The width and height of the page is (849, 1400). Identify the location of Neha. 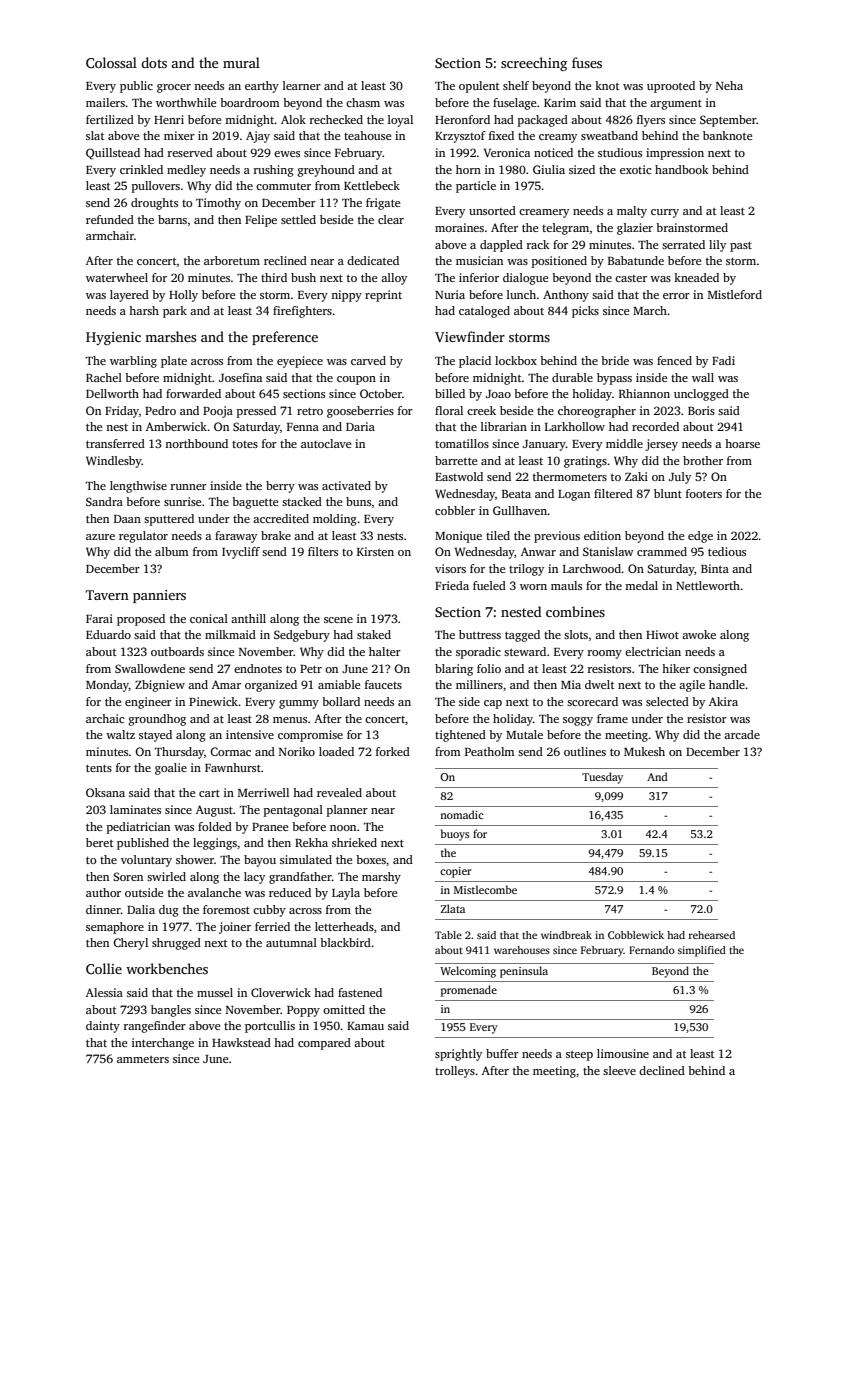
(729, 85).
